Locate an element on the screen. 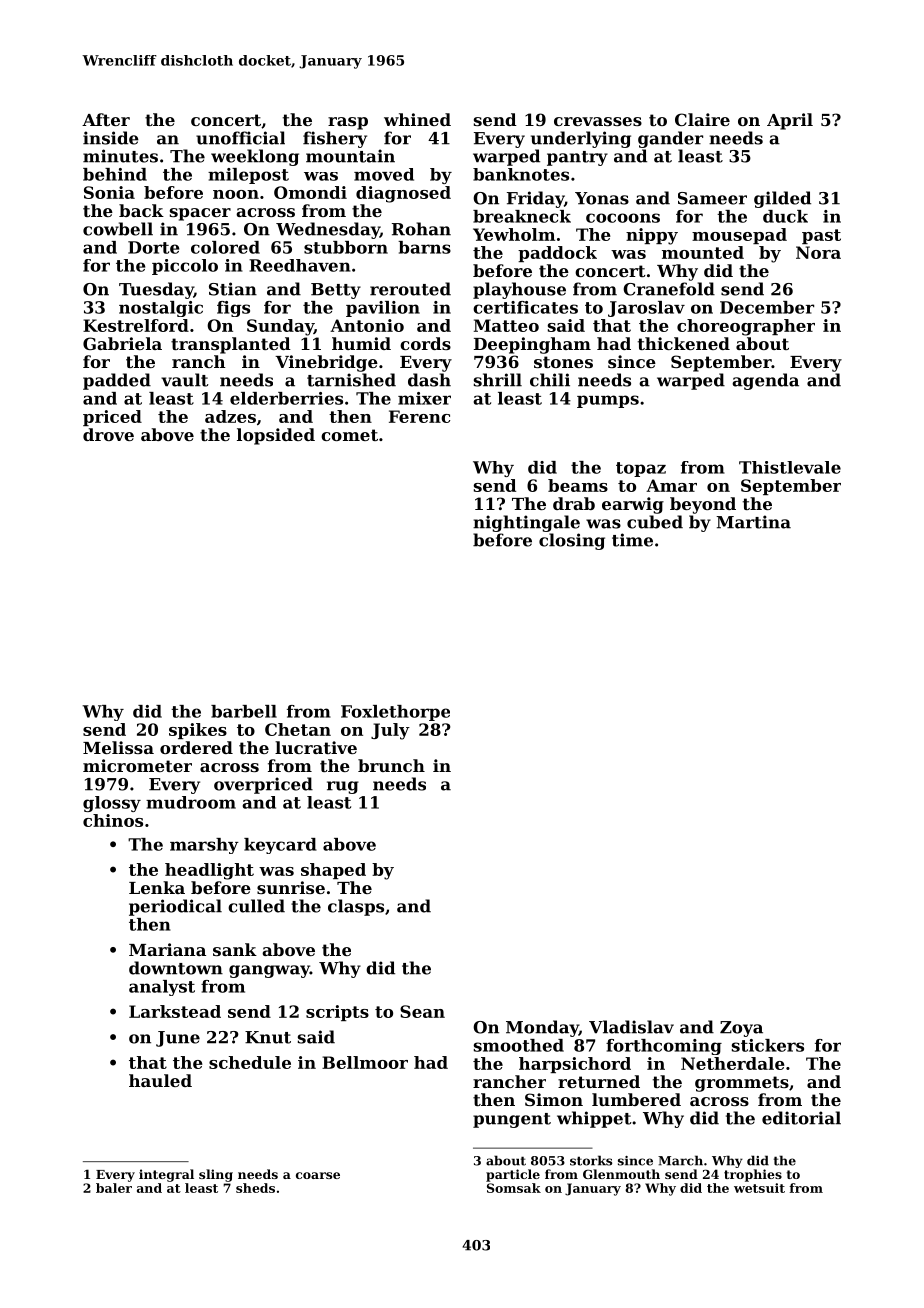  Somsak is located at coordinates (514, 1188).
